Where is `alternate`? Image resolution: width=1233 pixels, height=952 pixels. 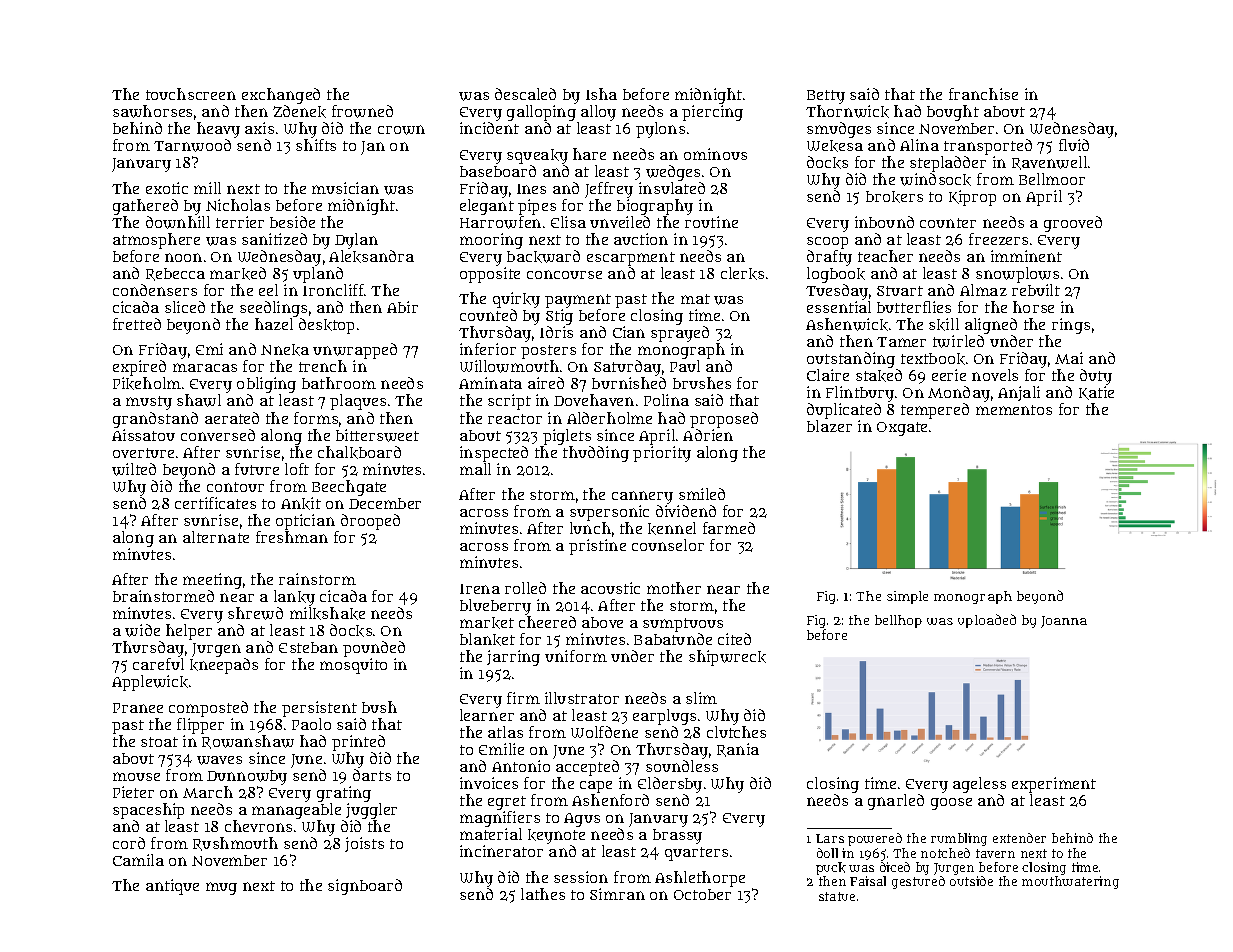
alternate is located at coordinates (216, 537).
